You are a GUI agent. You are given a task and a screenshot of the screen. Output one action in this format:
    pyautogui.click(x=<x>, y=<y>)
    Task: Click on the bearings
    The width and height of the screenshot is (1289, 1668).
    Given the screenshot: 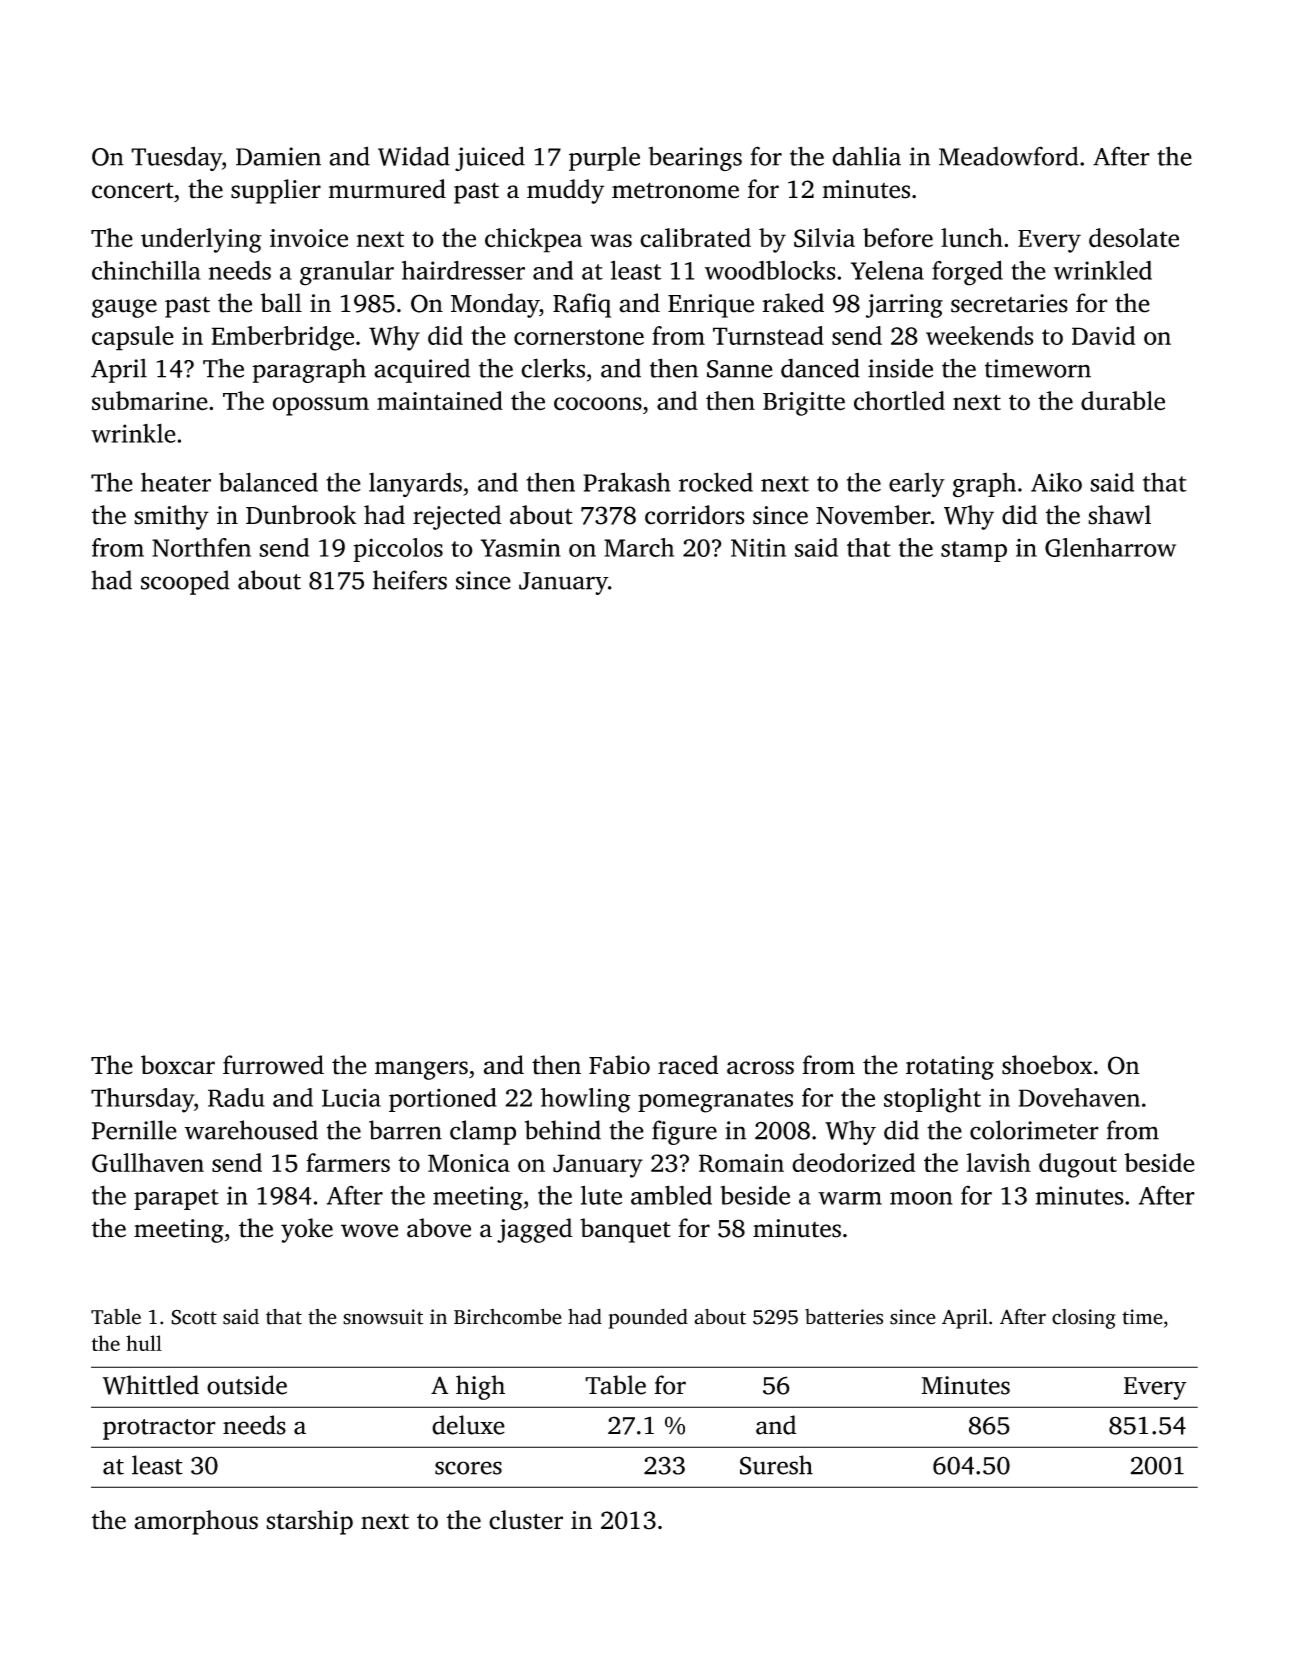 What is the action you would take?
    pyautogui.click(x=695, y=159)
